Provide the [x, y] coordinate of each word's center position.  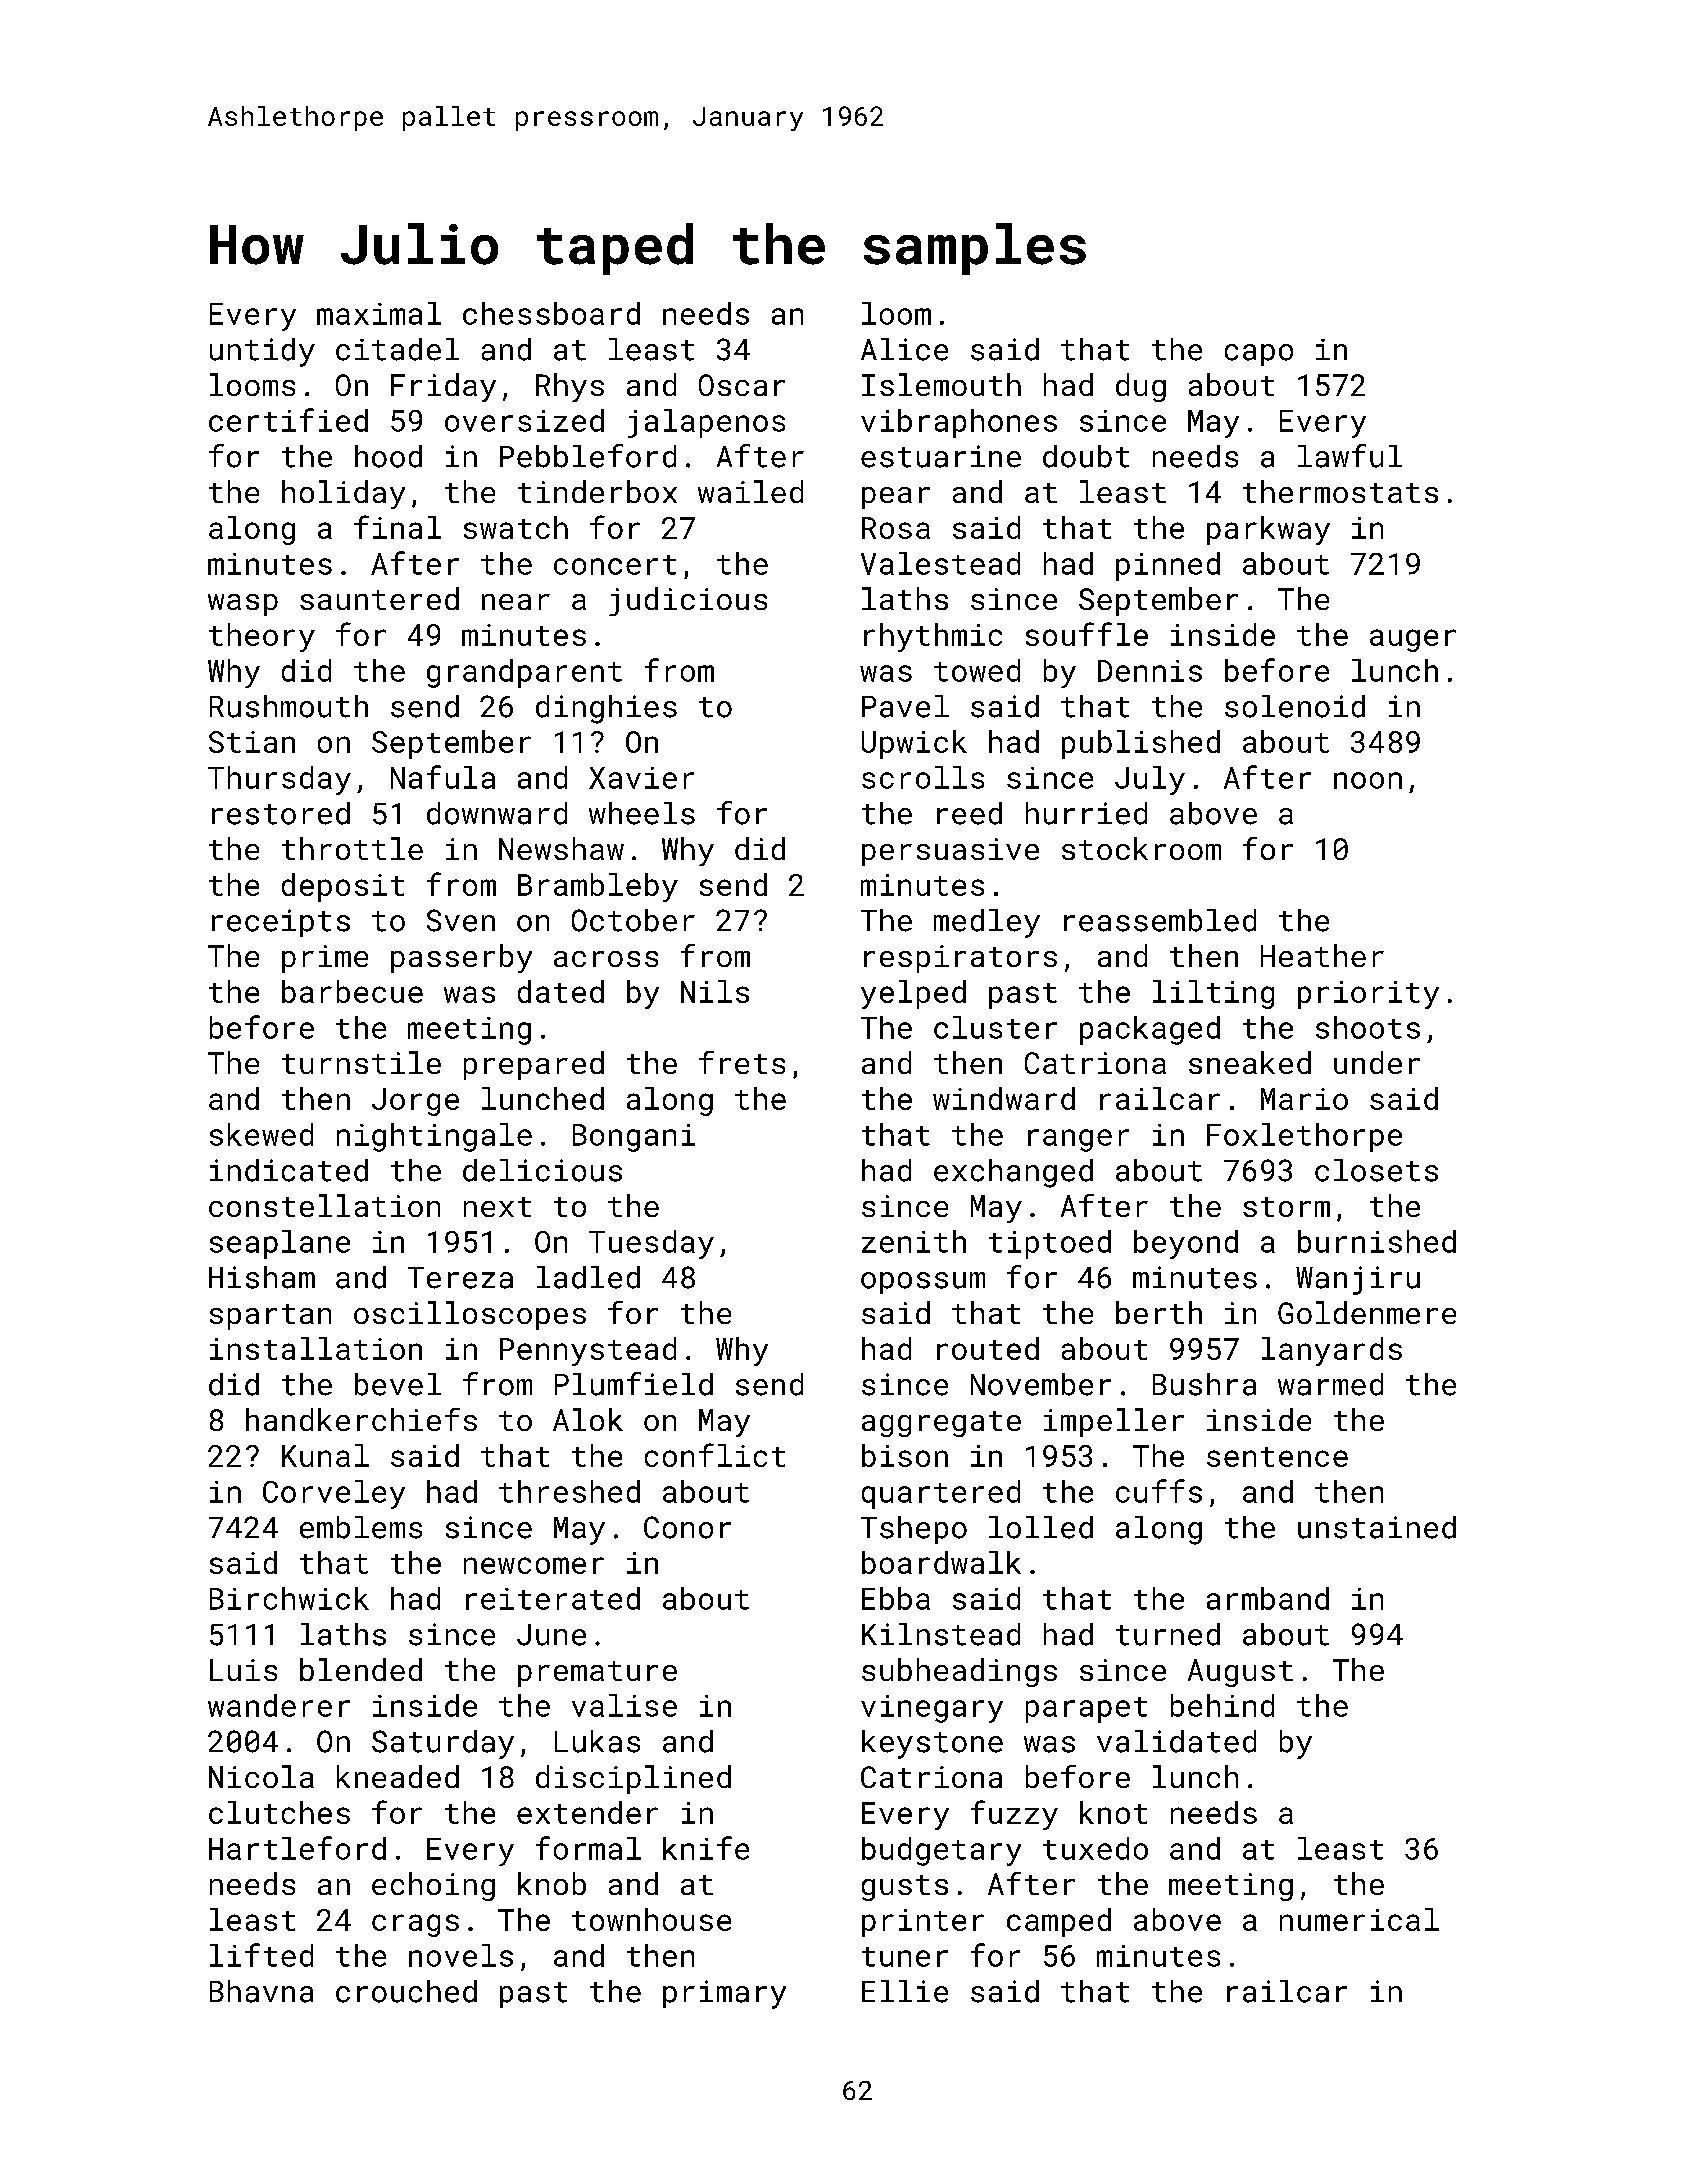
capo [1259, 355]
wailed [750, 491]
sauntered [379, 598]
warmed [1330, 1384]
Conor [687, 1527]
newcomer [534, 1565]
